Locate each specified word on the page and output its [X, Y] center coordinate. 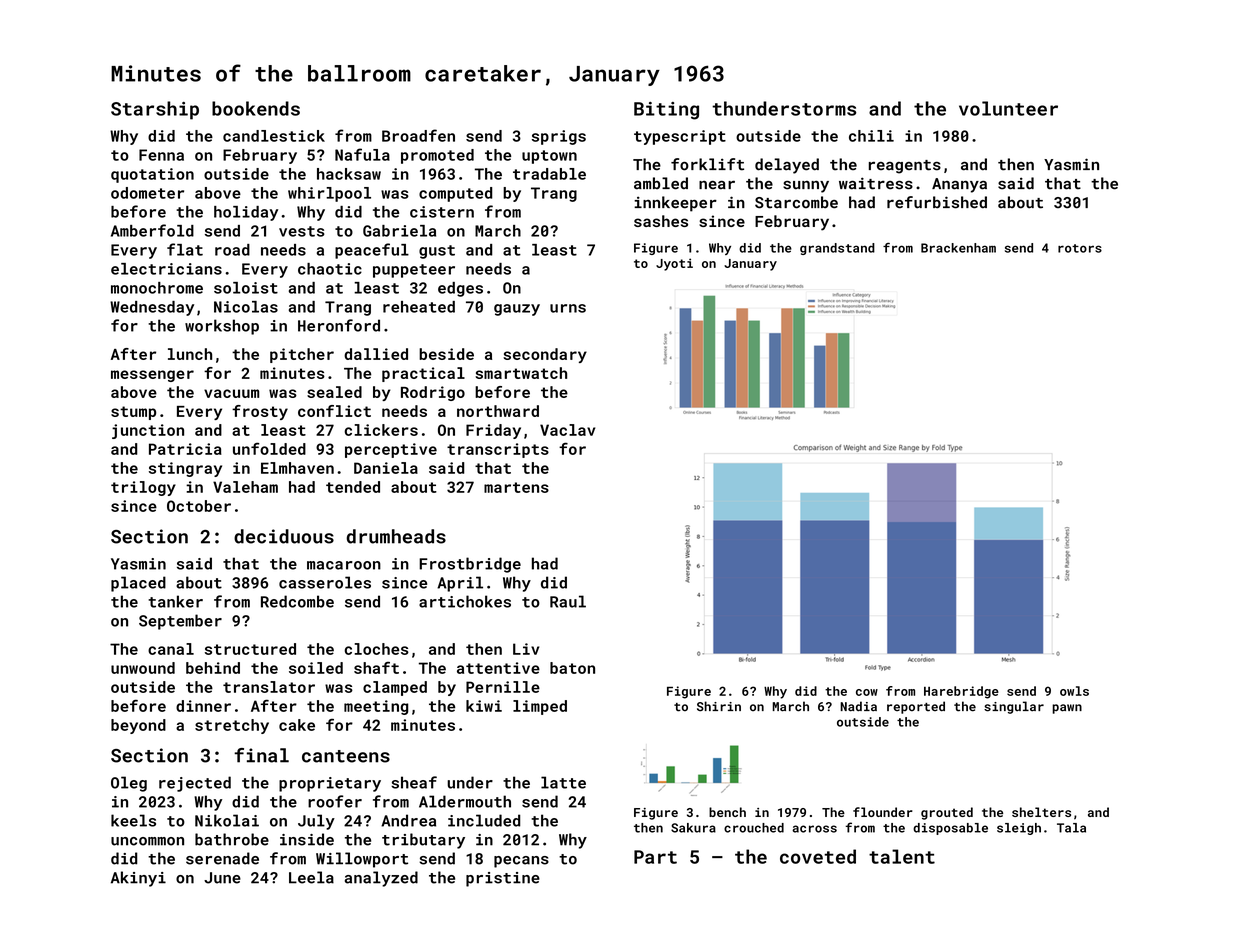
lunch [190, 354]
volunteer [1008, 108]
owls [1074, 691]
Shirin [719, 706]
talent [902, 856]
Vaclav [567, 430]
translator [269, 687]
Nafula [362, 154]
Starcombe [796, 202]
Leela [311, 877]
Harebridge [961, 692]
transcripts [498, 450]
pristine [503, 879]
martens [516, 487]
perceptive [391, 450]
